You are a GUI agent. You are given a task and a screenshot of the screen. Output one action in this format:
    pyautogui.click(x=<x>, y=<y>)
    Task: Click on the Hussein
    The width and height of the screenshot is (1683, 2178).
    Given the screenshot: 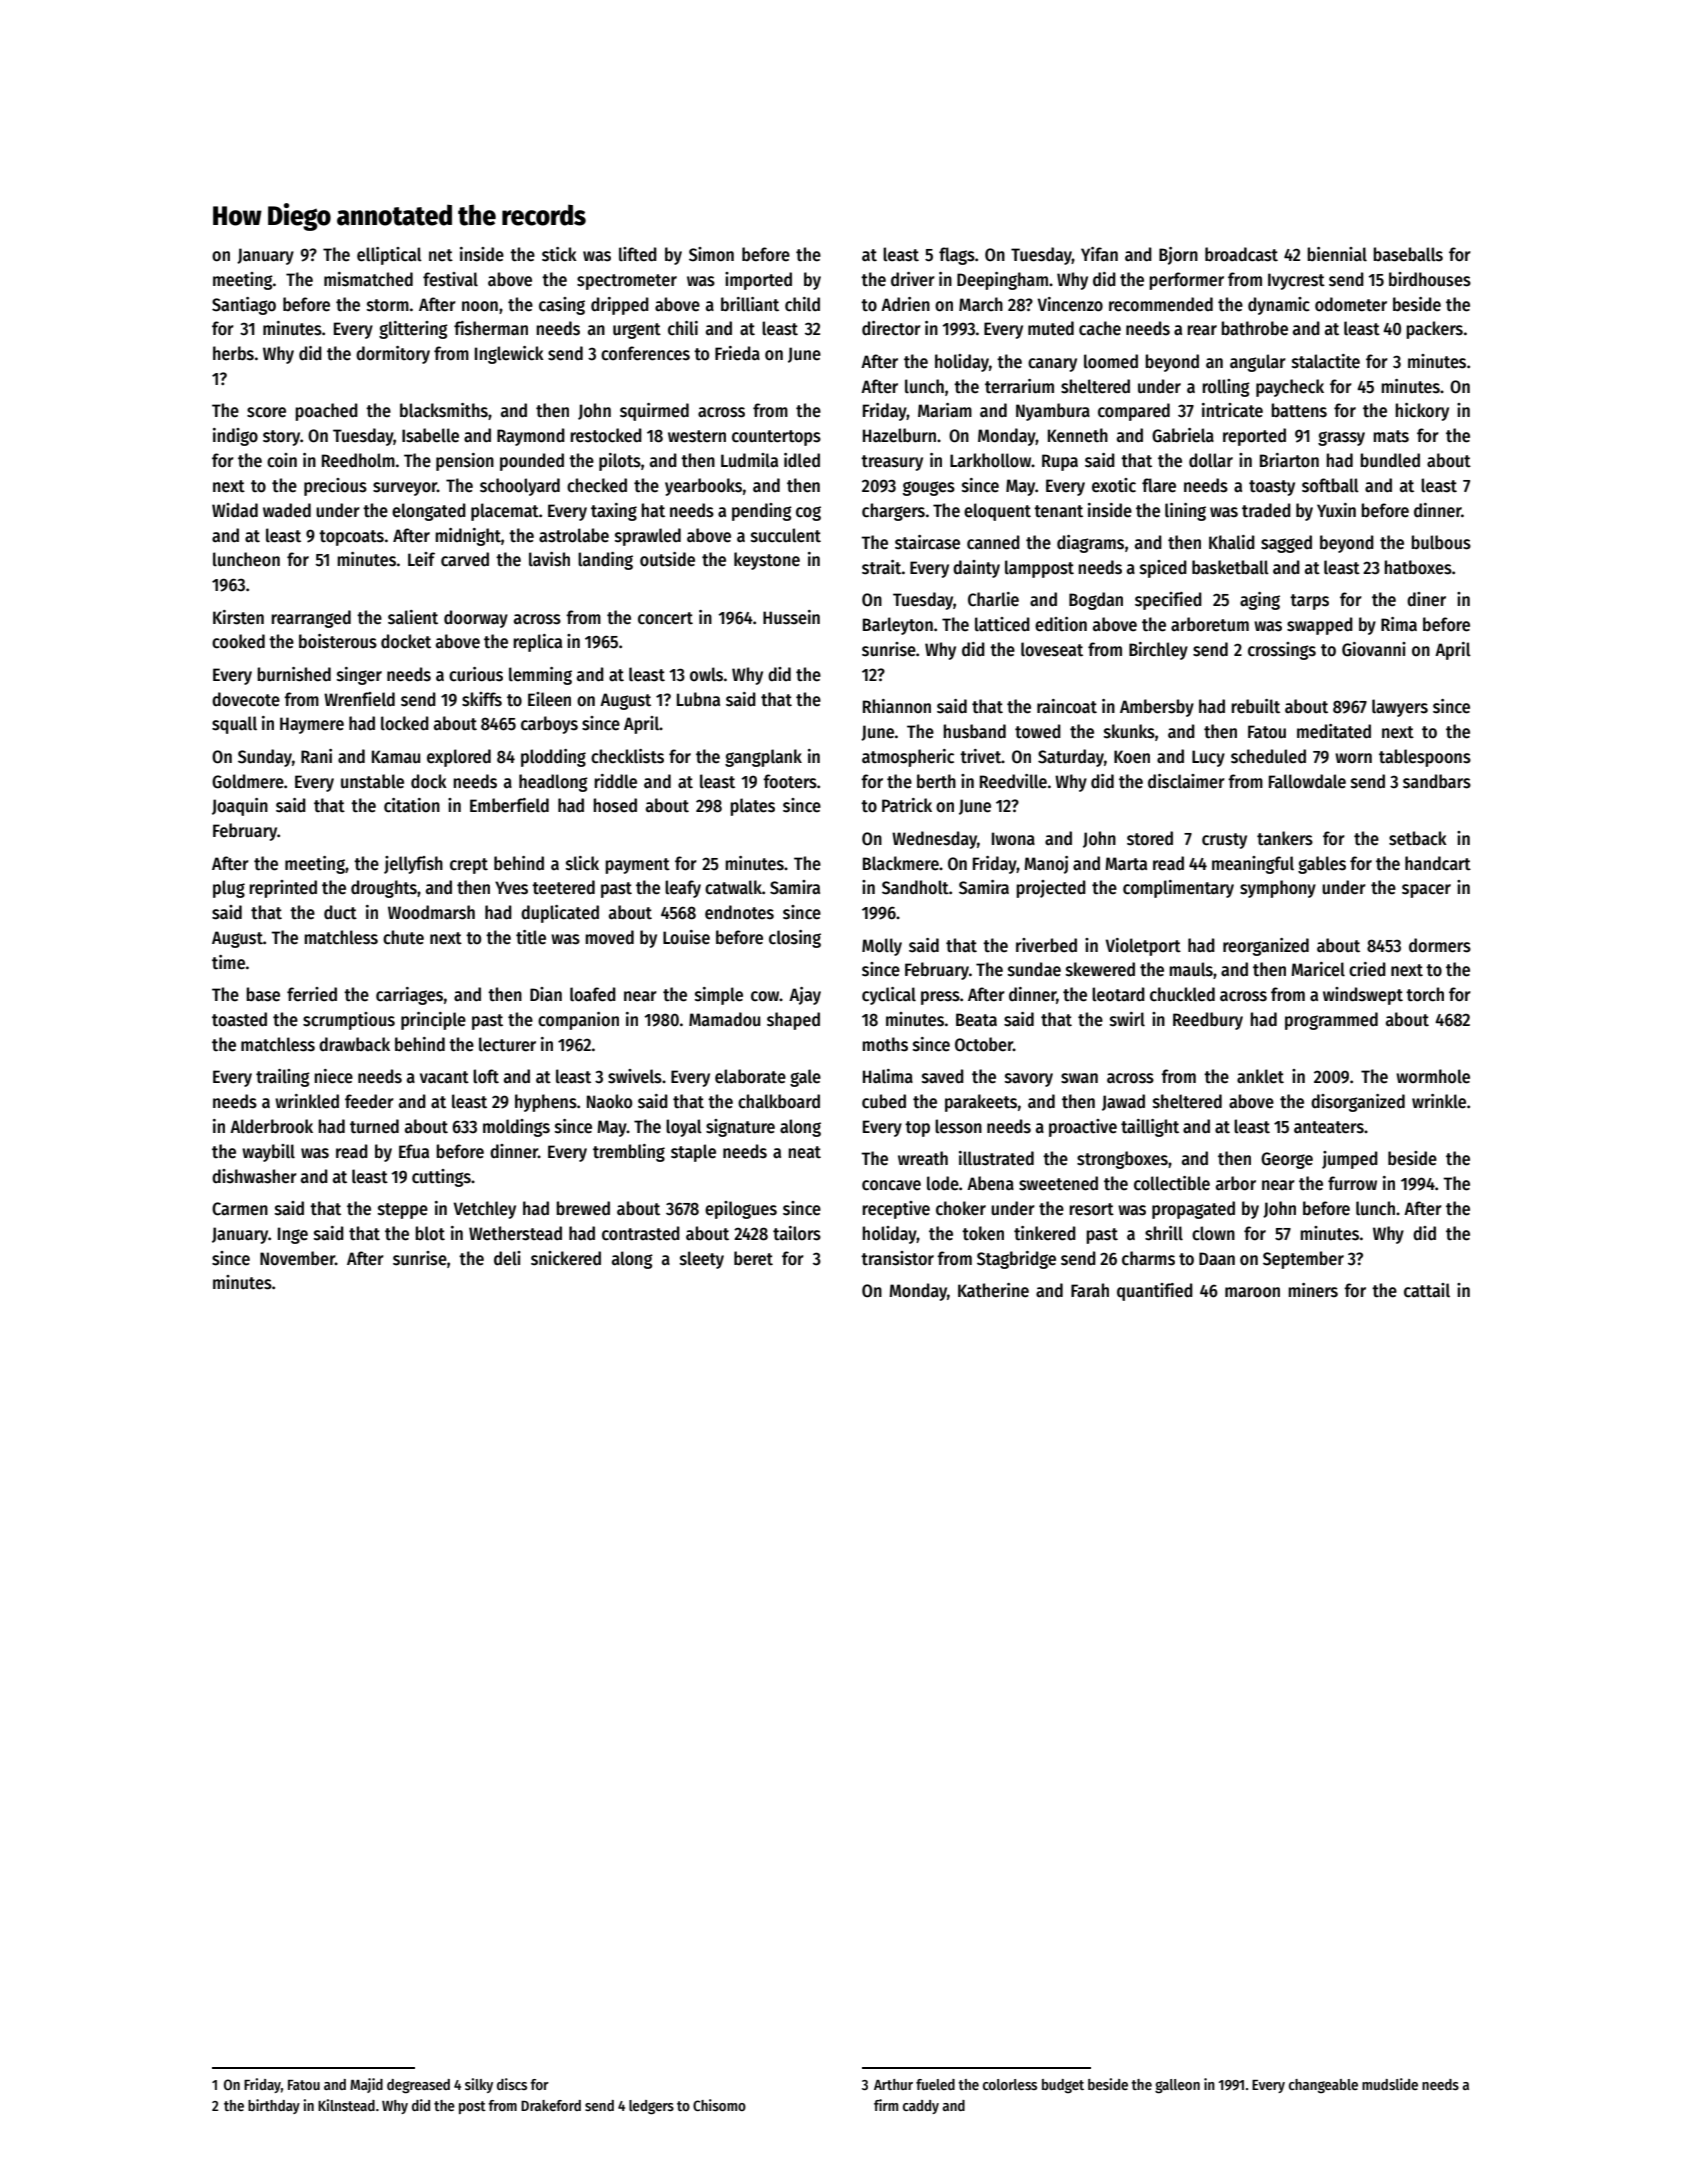 What is the action you would take?
    pyautogui.click(x=791, y=617)
